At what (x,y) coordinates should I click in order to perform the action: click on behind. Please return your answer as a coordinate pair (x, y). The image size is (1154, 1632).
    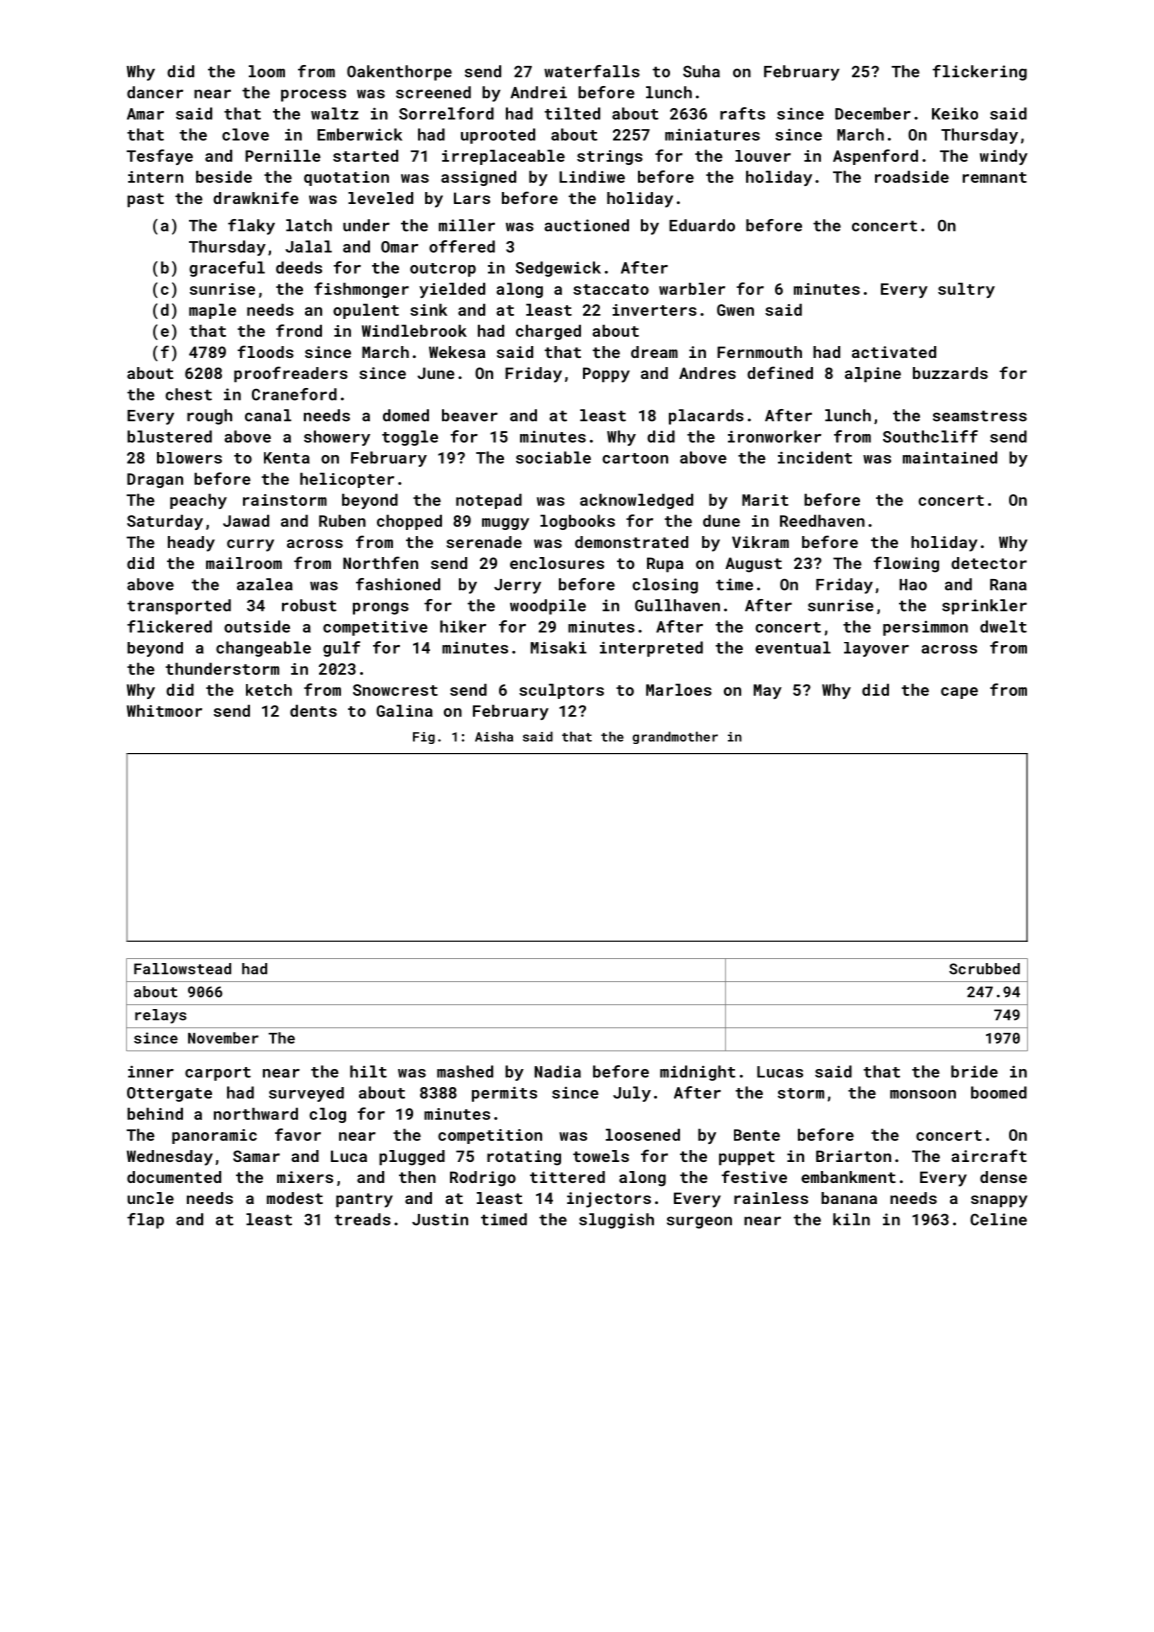
    Looking at the image, I should click on (155, 1114).
